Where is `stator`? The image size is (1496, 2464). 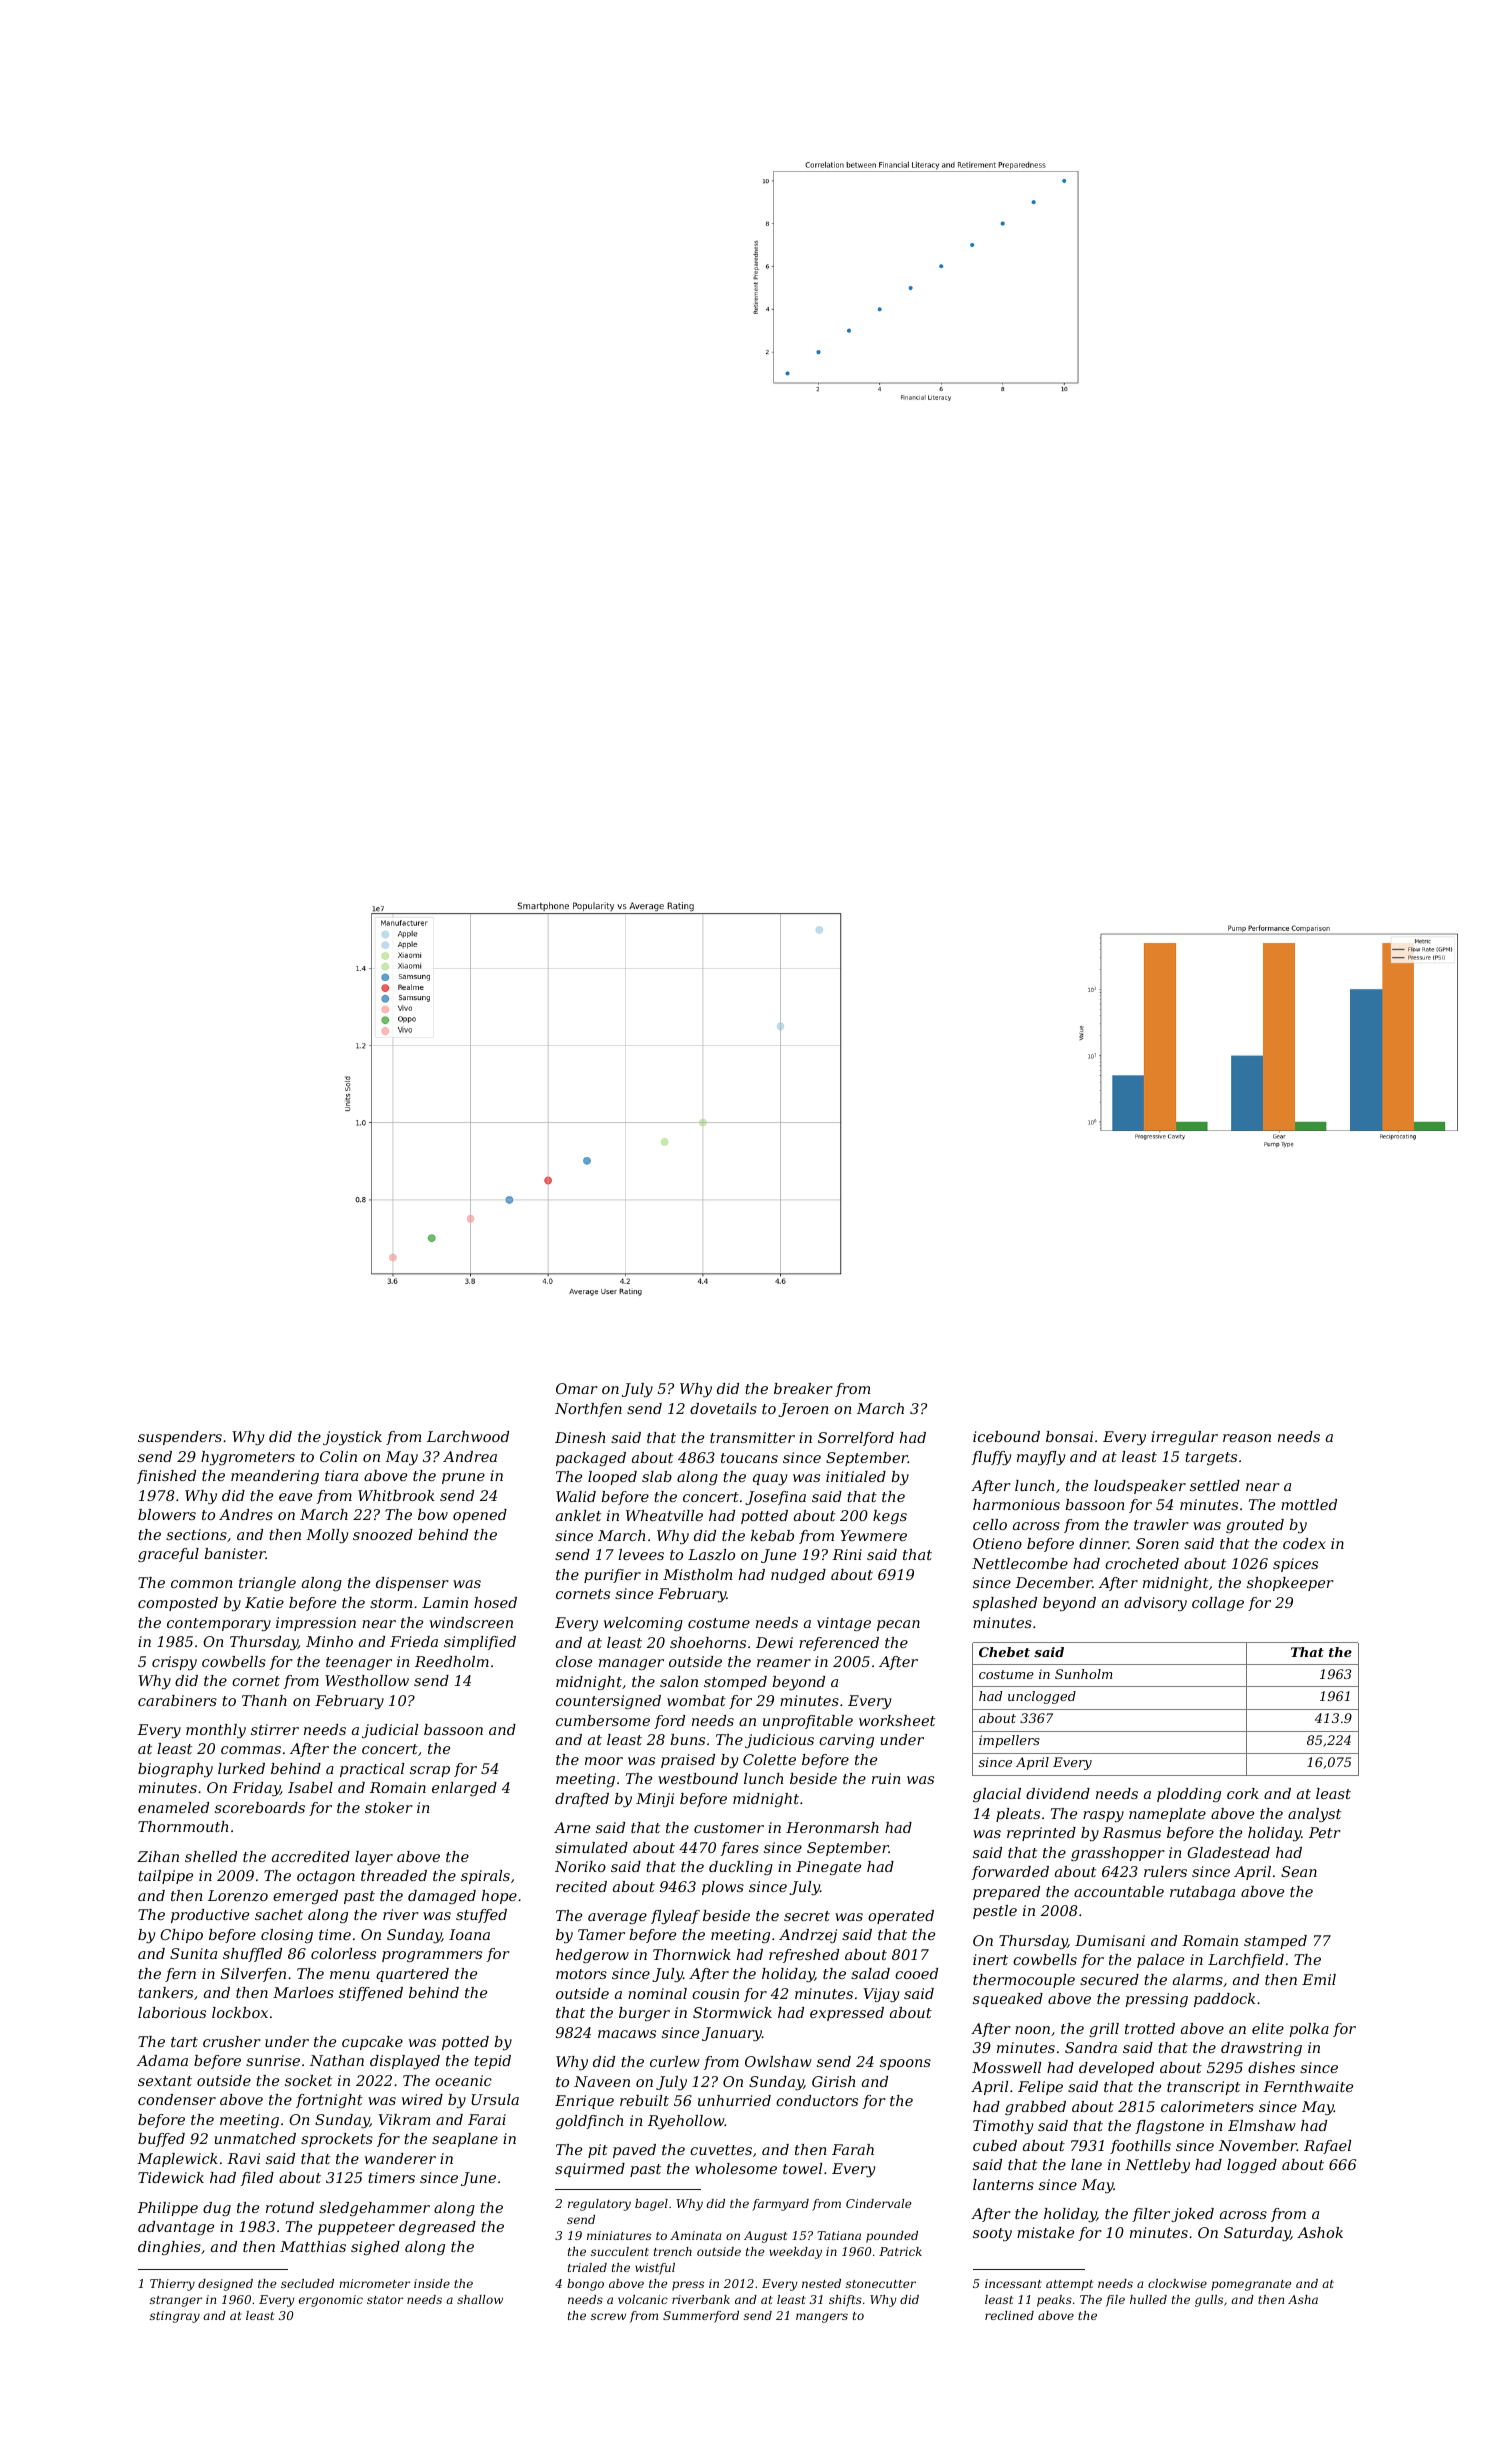
stator is located at coordinates (385, 2300).
